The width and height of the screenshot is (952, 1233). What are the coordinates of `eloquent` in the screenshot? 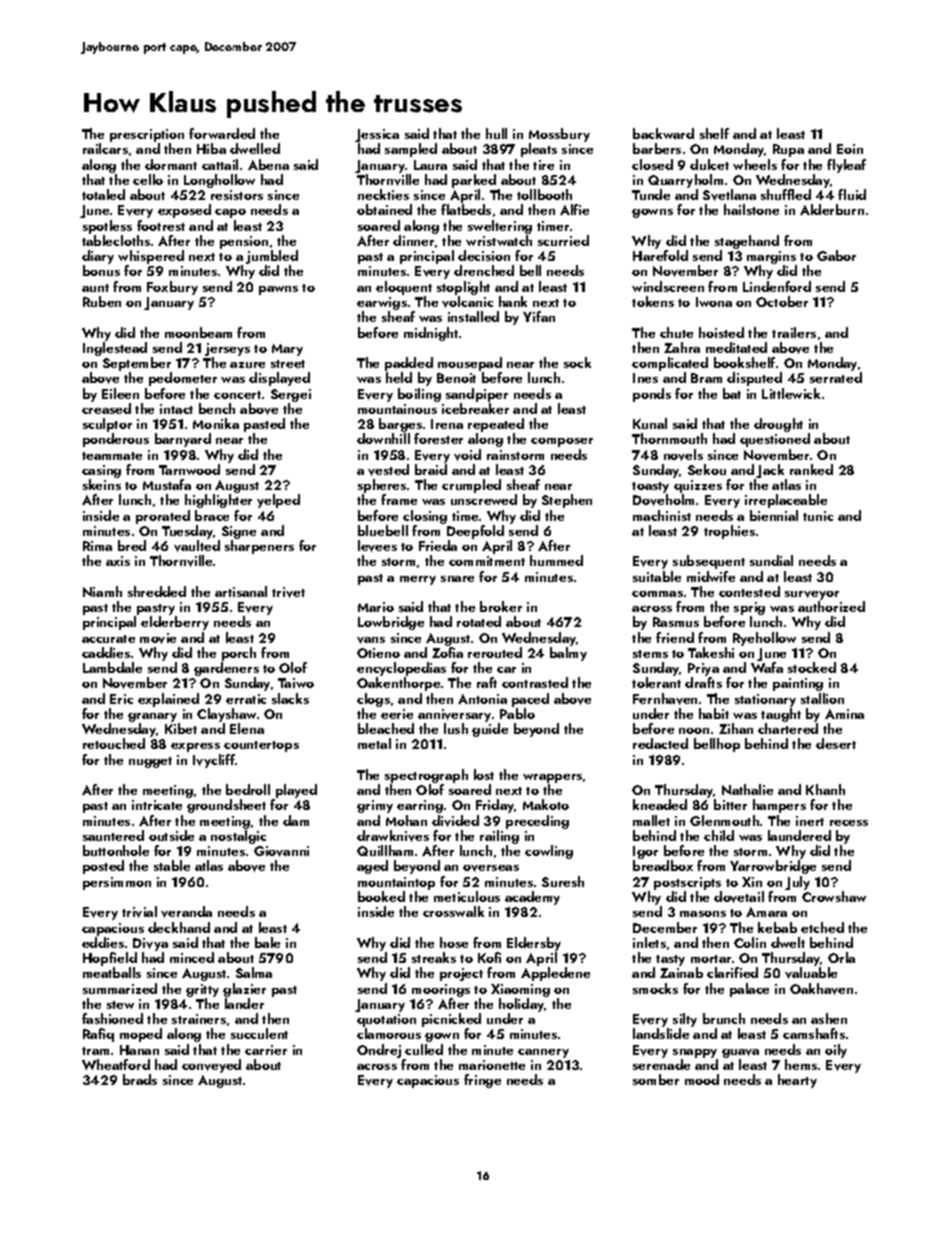 It's located at (404, 288).
